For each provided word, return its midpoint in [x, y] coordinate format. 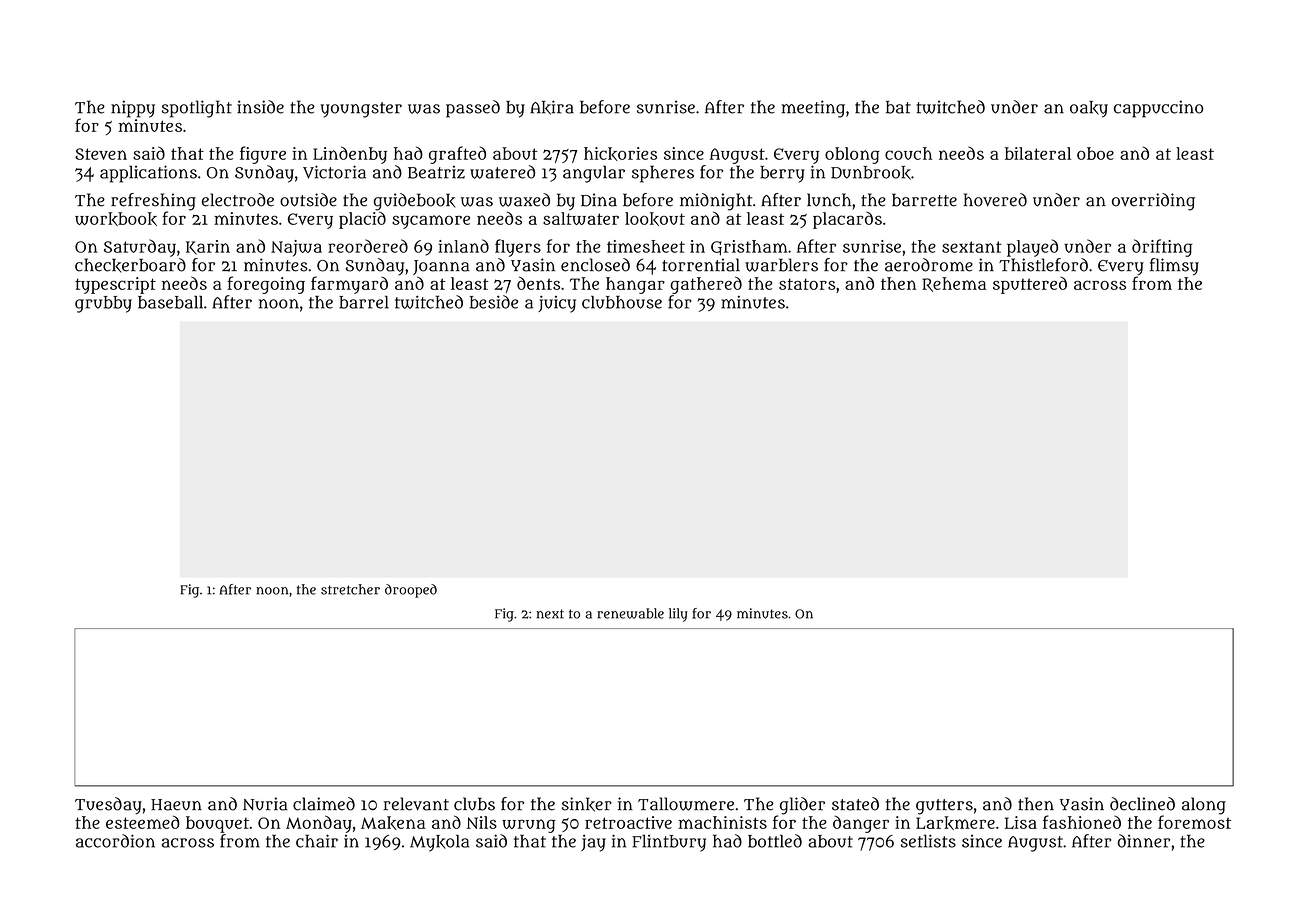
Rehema [954, 284]
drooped [411, 591]
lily [678, 615]
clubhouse [622, 302]
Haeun [176, 805]
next [550, 614]
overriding [1153, 202]
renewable [630, 613]
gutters [944, 807]
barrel [364, 302]
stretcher [350, 589]
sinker [587, 804]
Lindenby [350, 155]
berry [782, 174]
